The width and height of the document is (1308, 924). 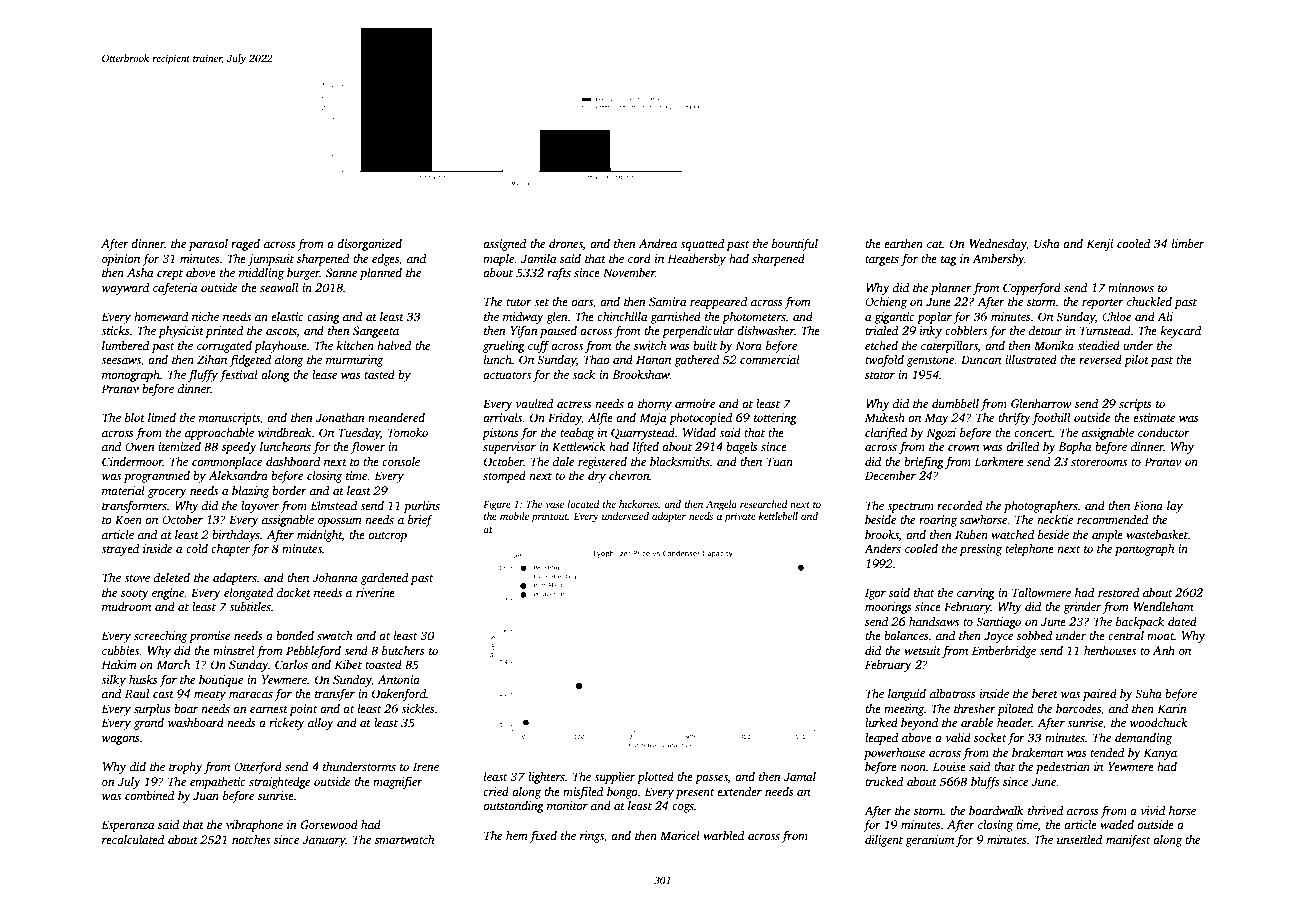 I want to click on notches, so click(x=251, y=839).
